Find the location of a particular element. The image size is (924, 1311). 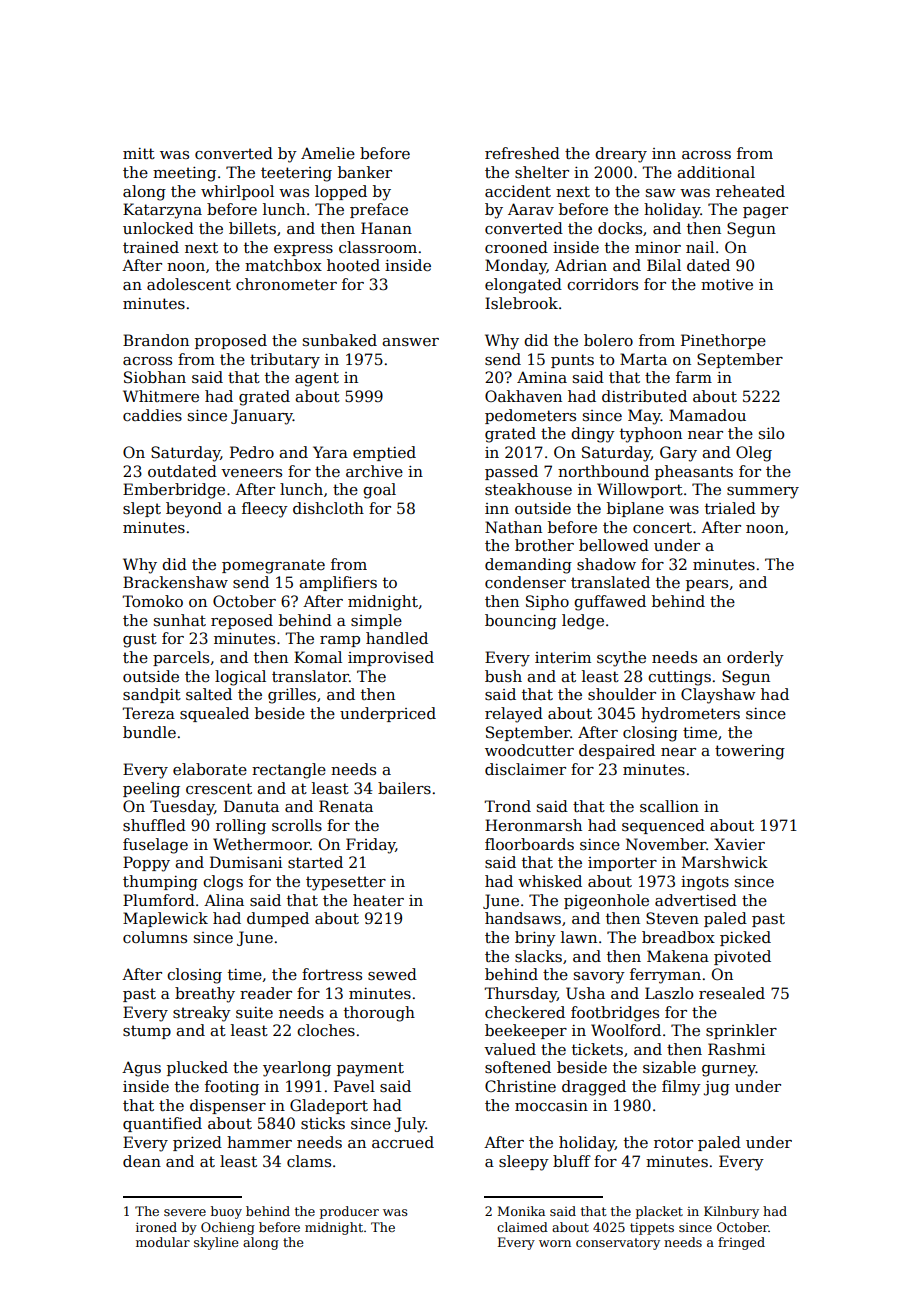

dreary is located at coordinates (621, 155).
